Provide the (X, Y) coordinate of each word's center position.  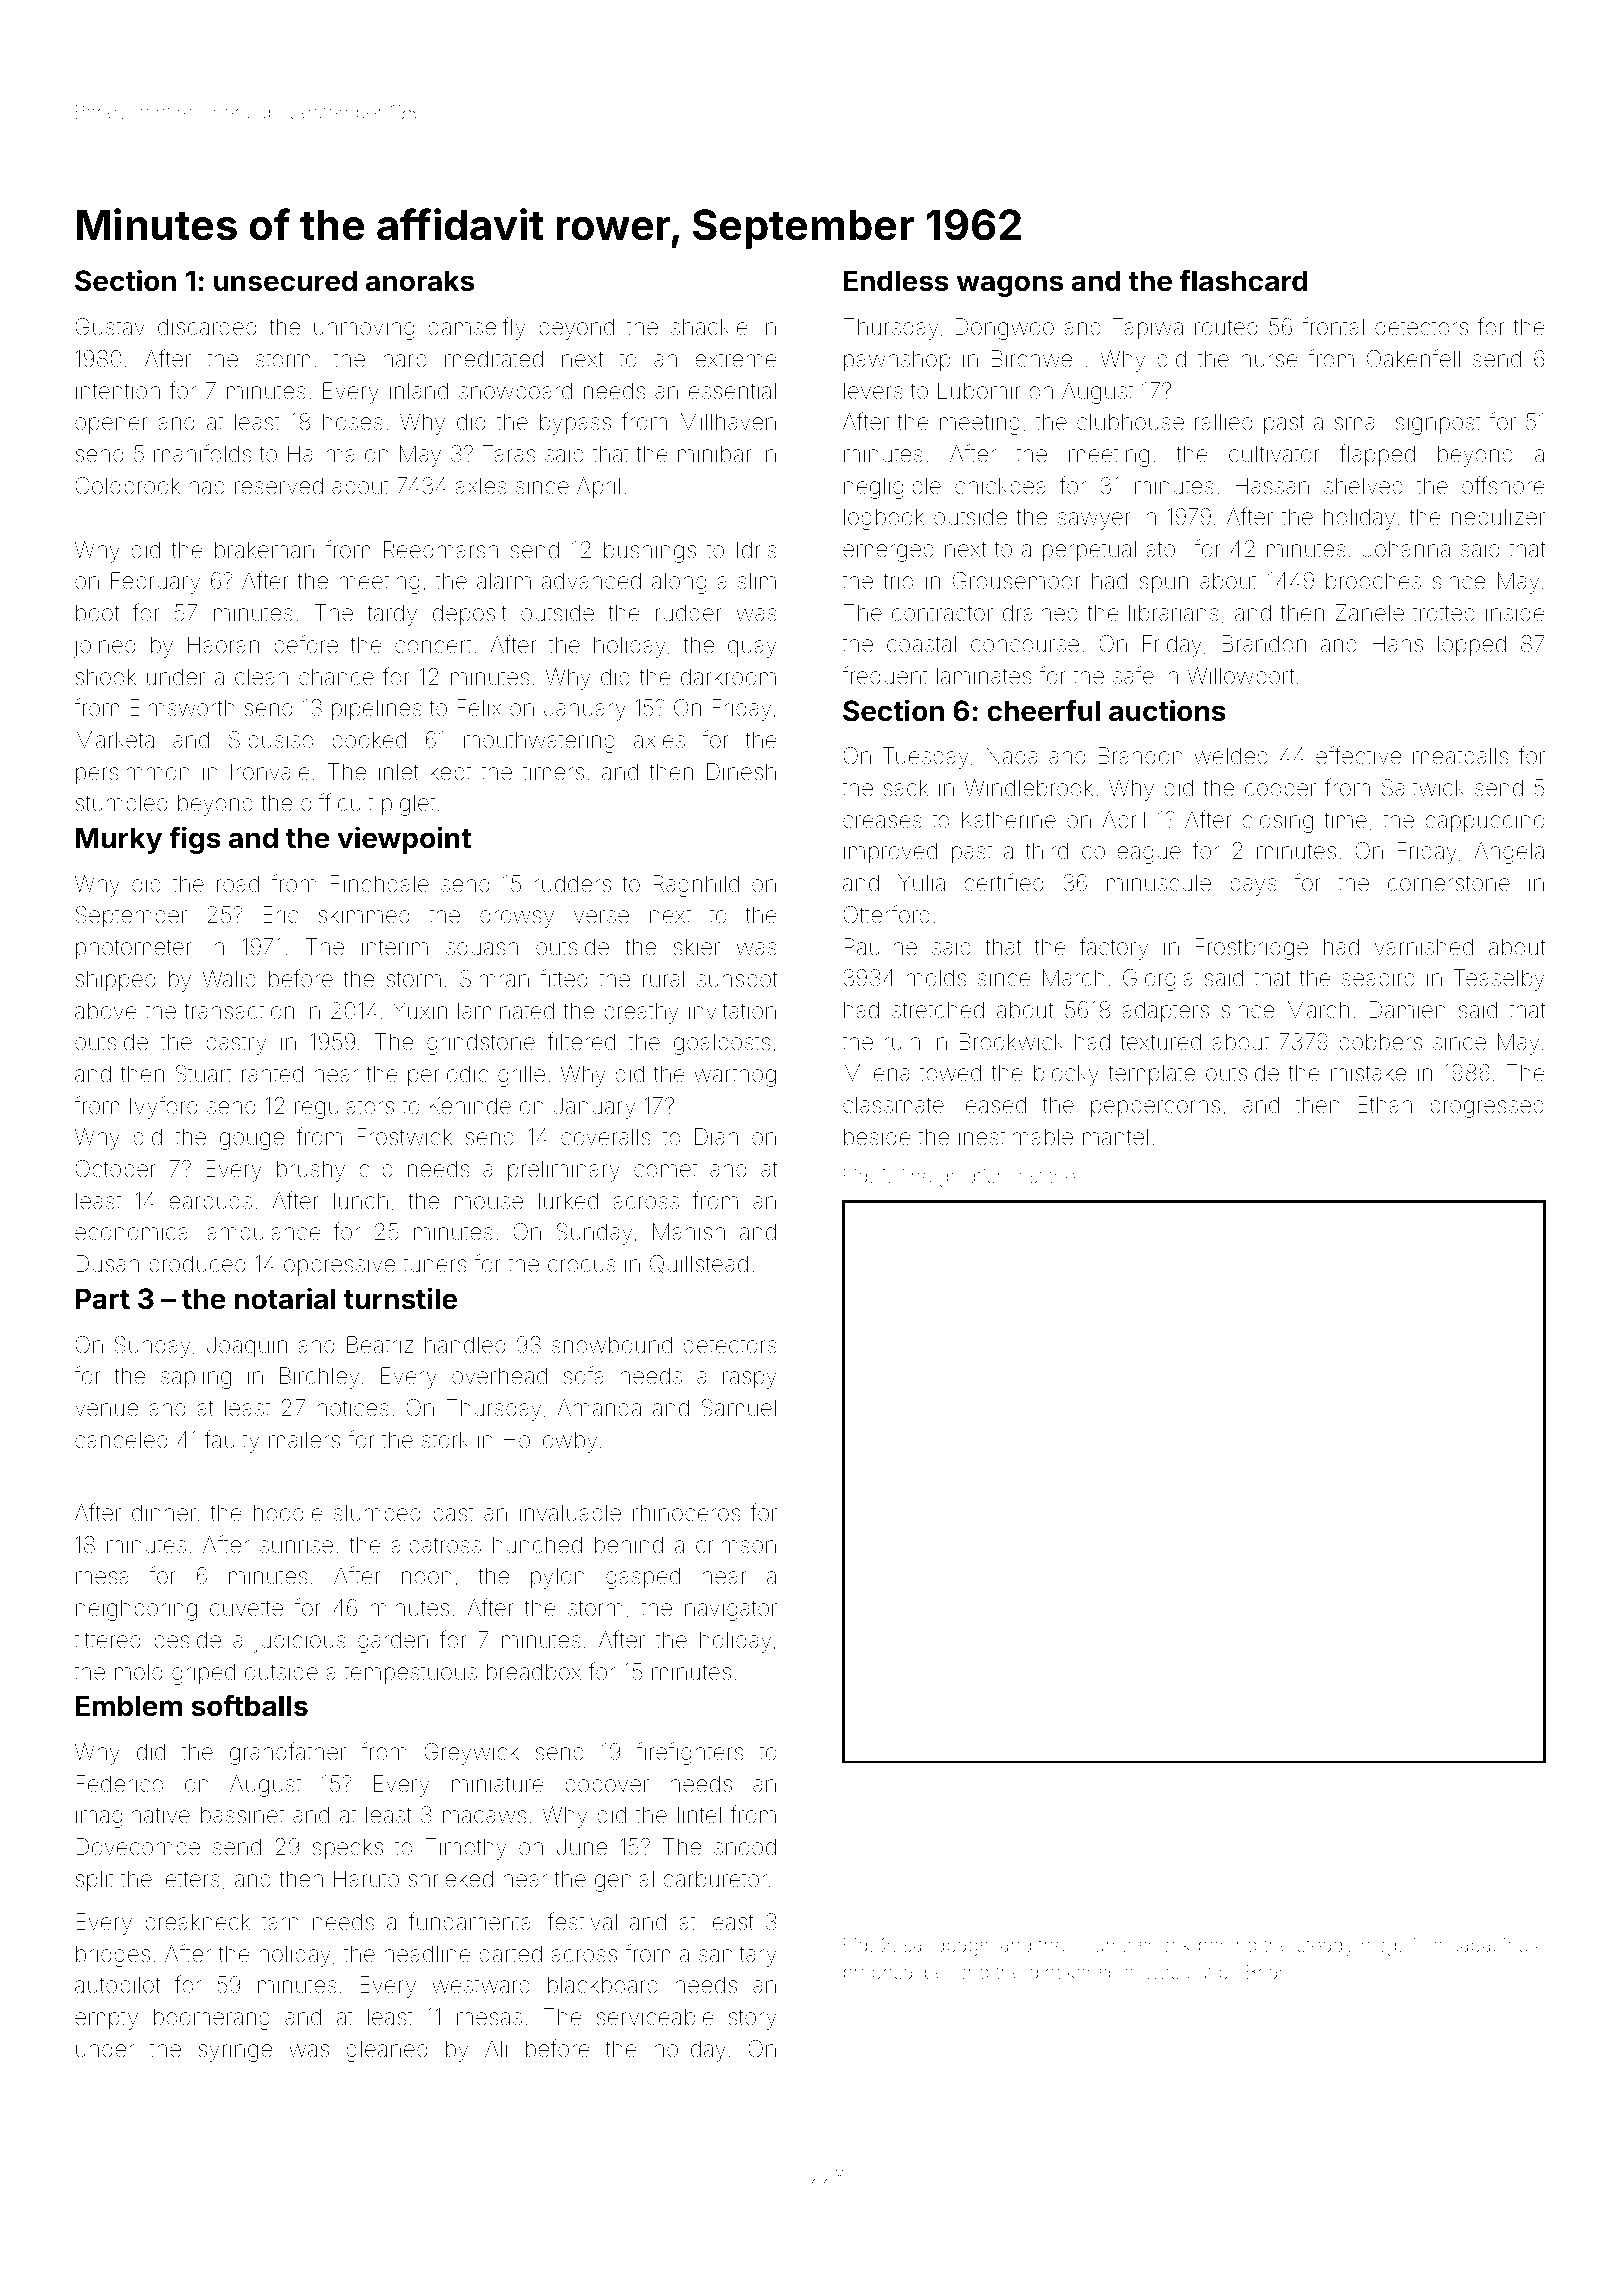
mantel (1115, 1136)
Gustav (110, 327)
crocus (582, 1266)
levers (873, 391)
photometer (134, 949)
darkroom (728, 676)
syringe (235, 2051)
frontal (1333, 326)
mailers (304, 1440)
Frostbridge (1252, 949)
